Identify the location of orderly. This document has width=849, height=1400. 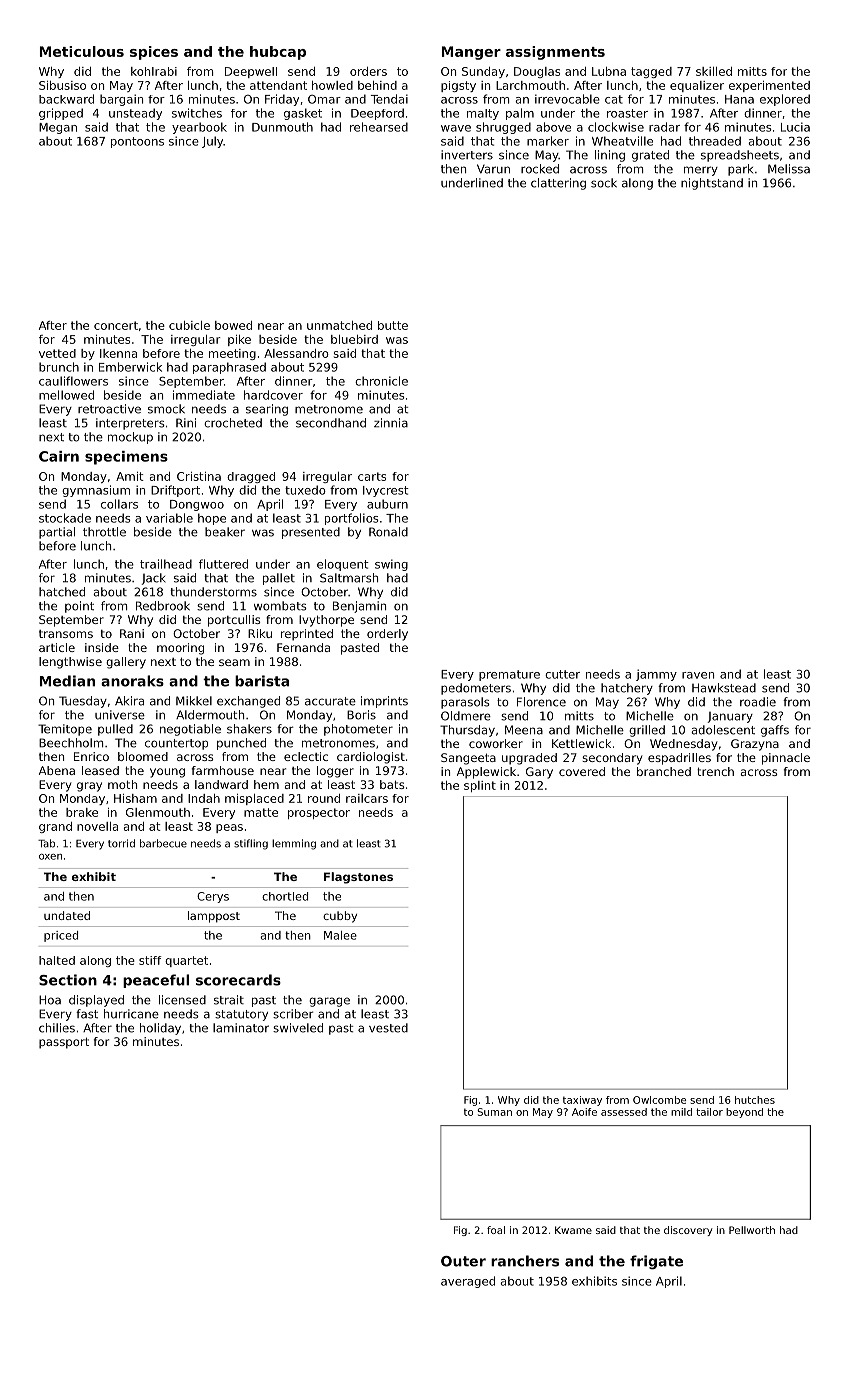
(387, 635).
